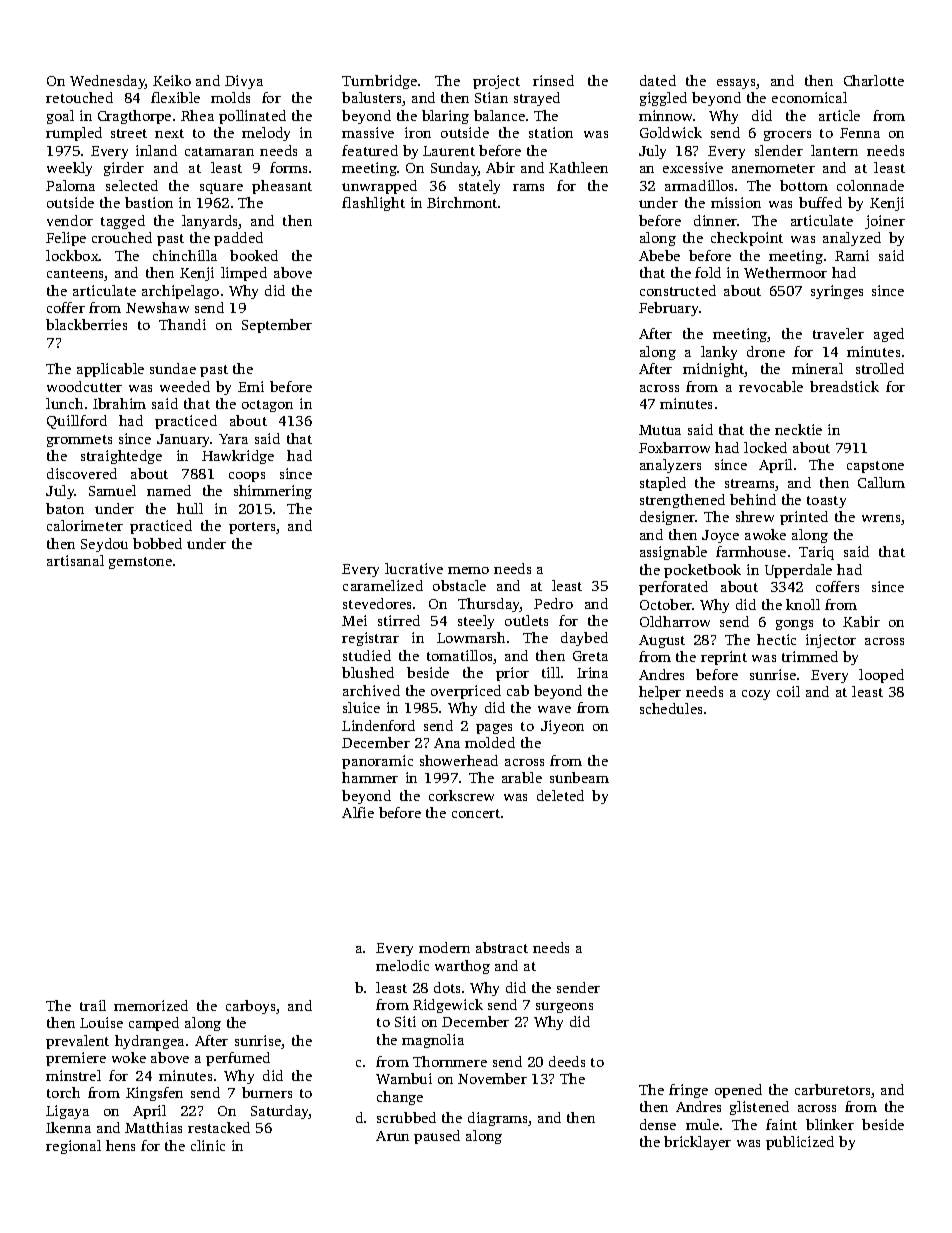 The height and width of the page is (1233, 952). I want to click on concert, so click(476, 813).
